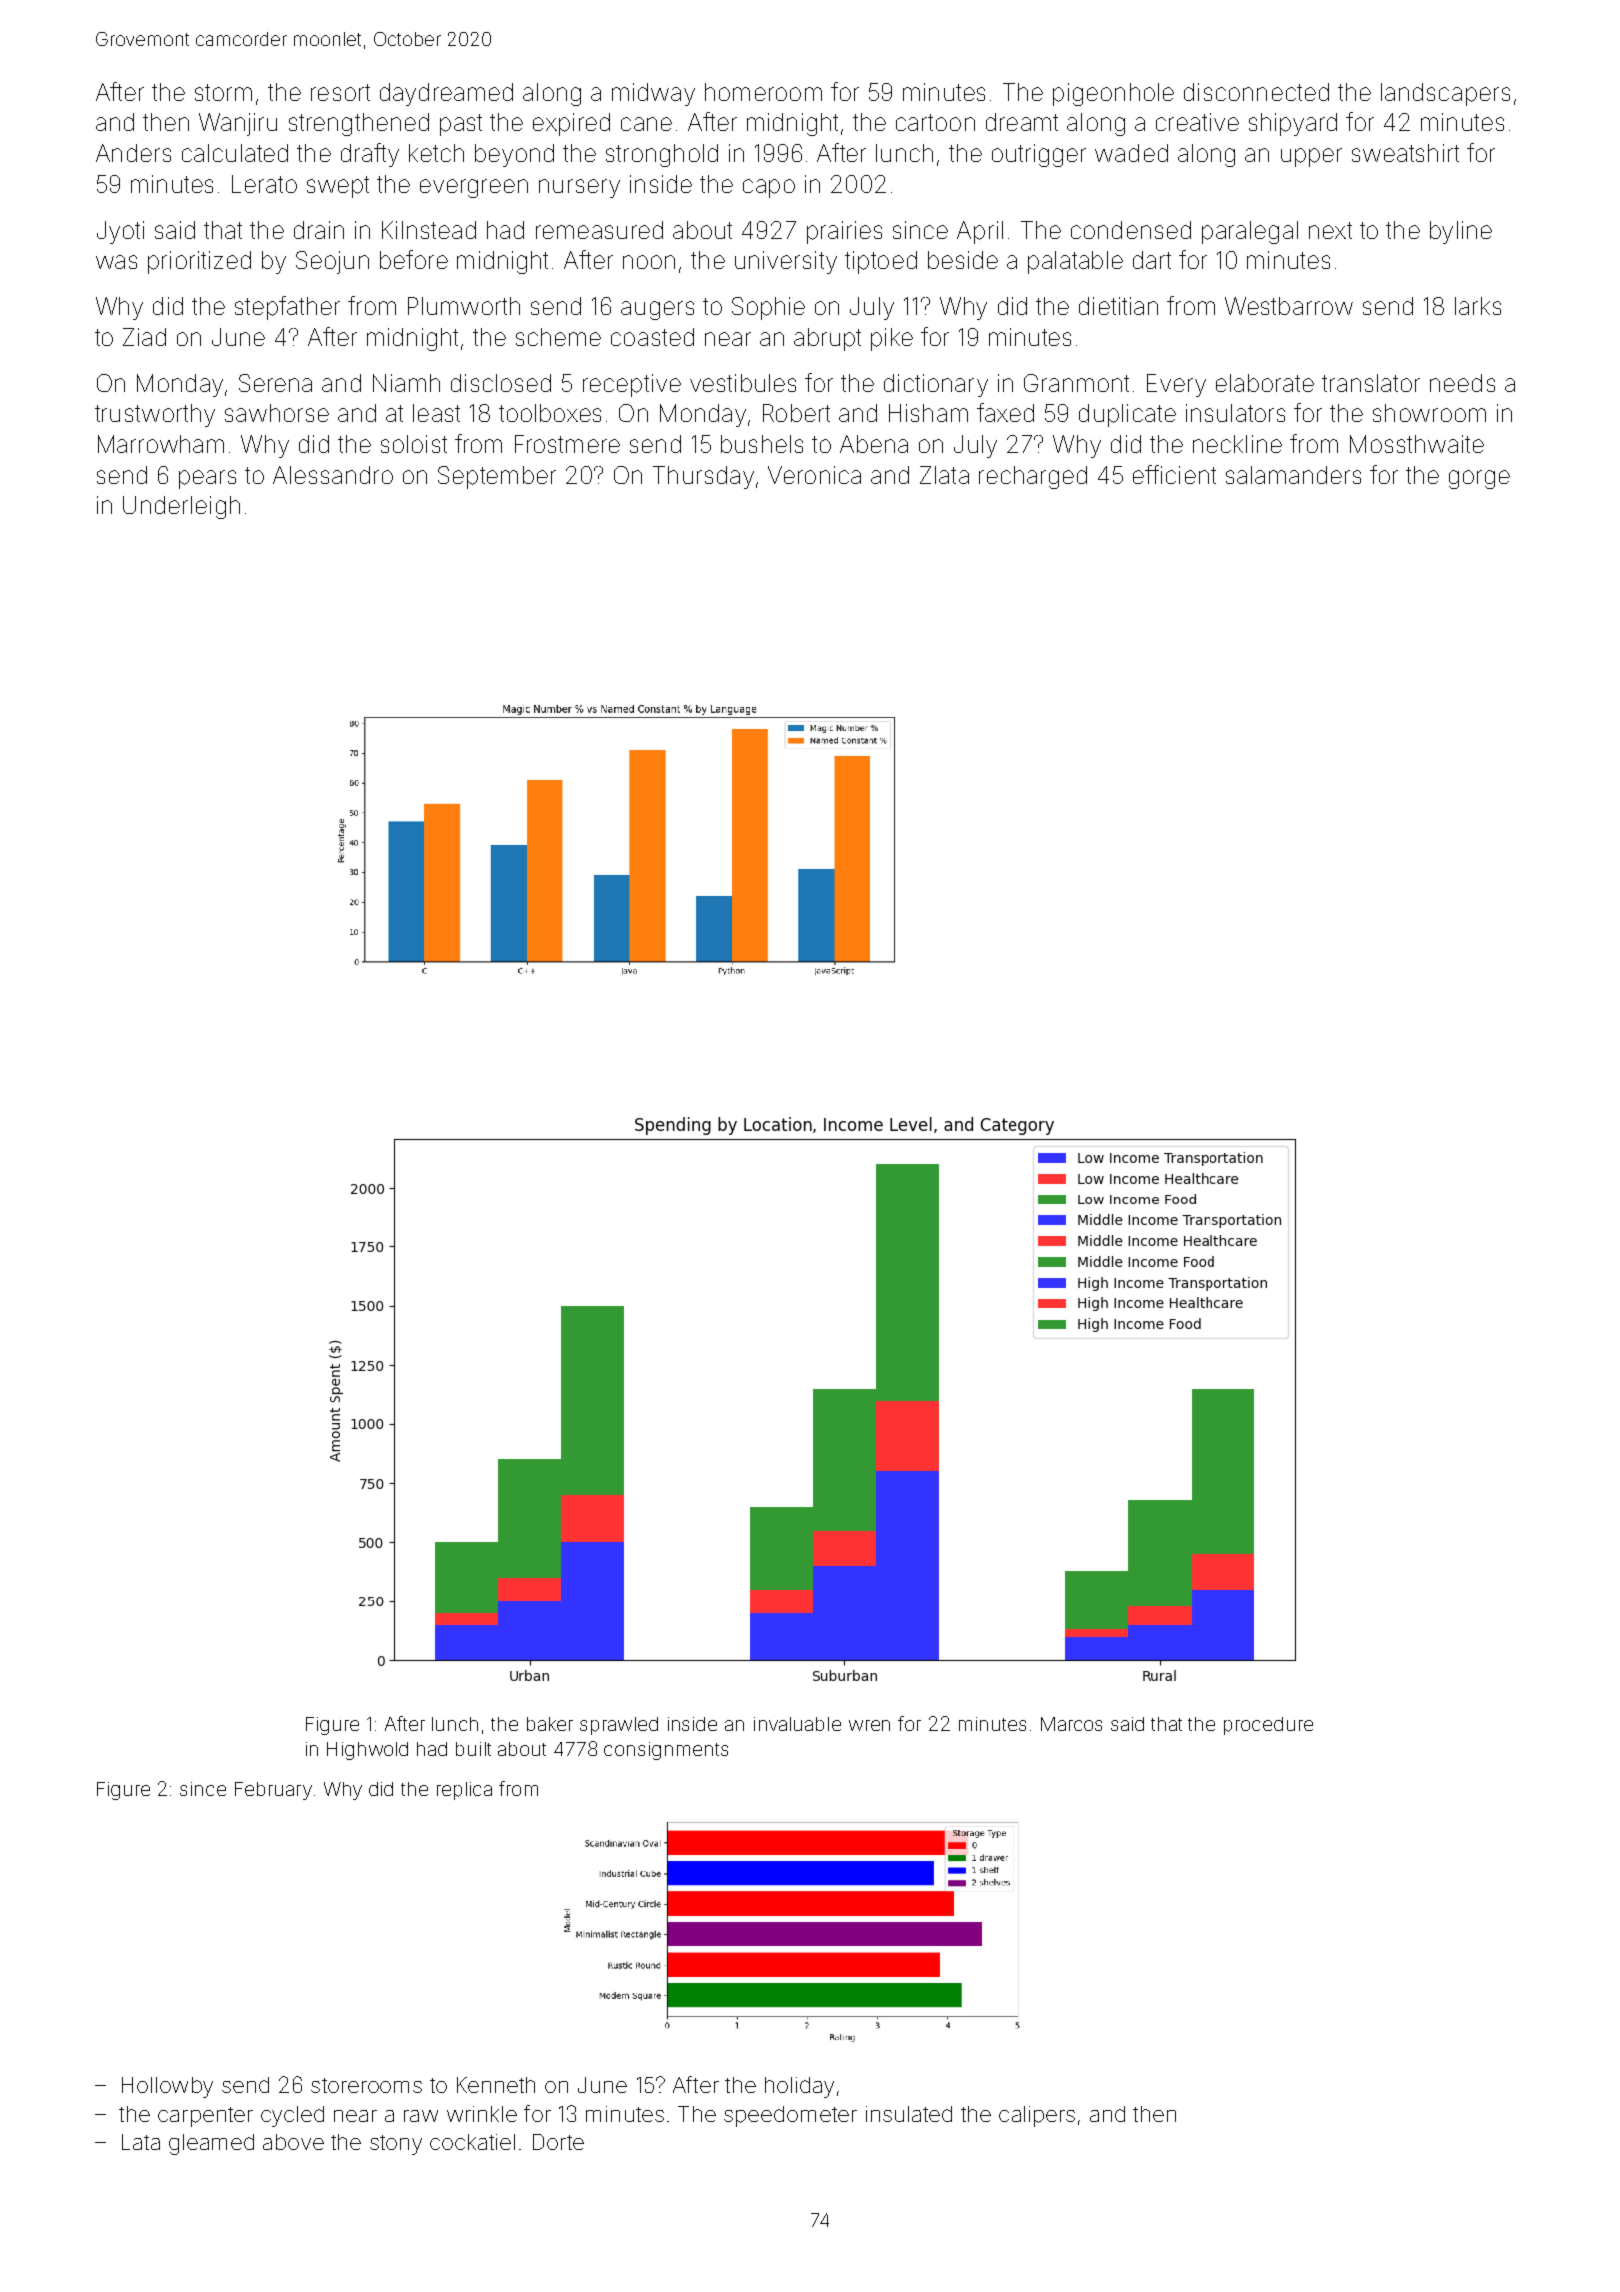  Describe the element at coordinates (473, 1749) in the page. I see `built` at that location.
